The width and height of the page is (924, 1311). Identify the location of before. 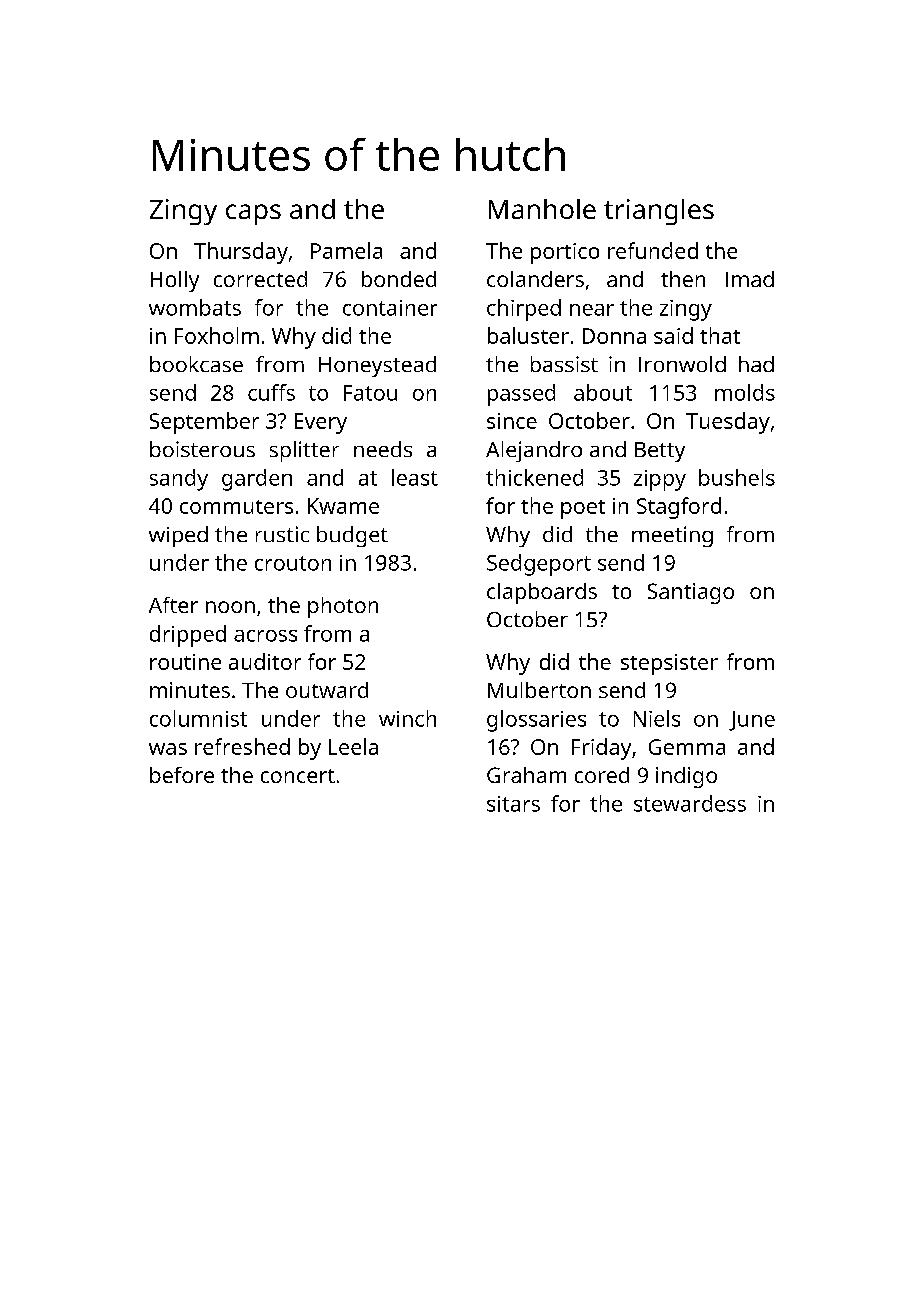
(182, 775).
